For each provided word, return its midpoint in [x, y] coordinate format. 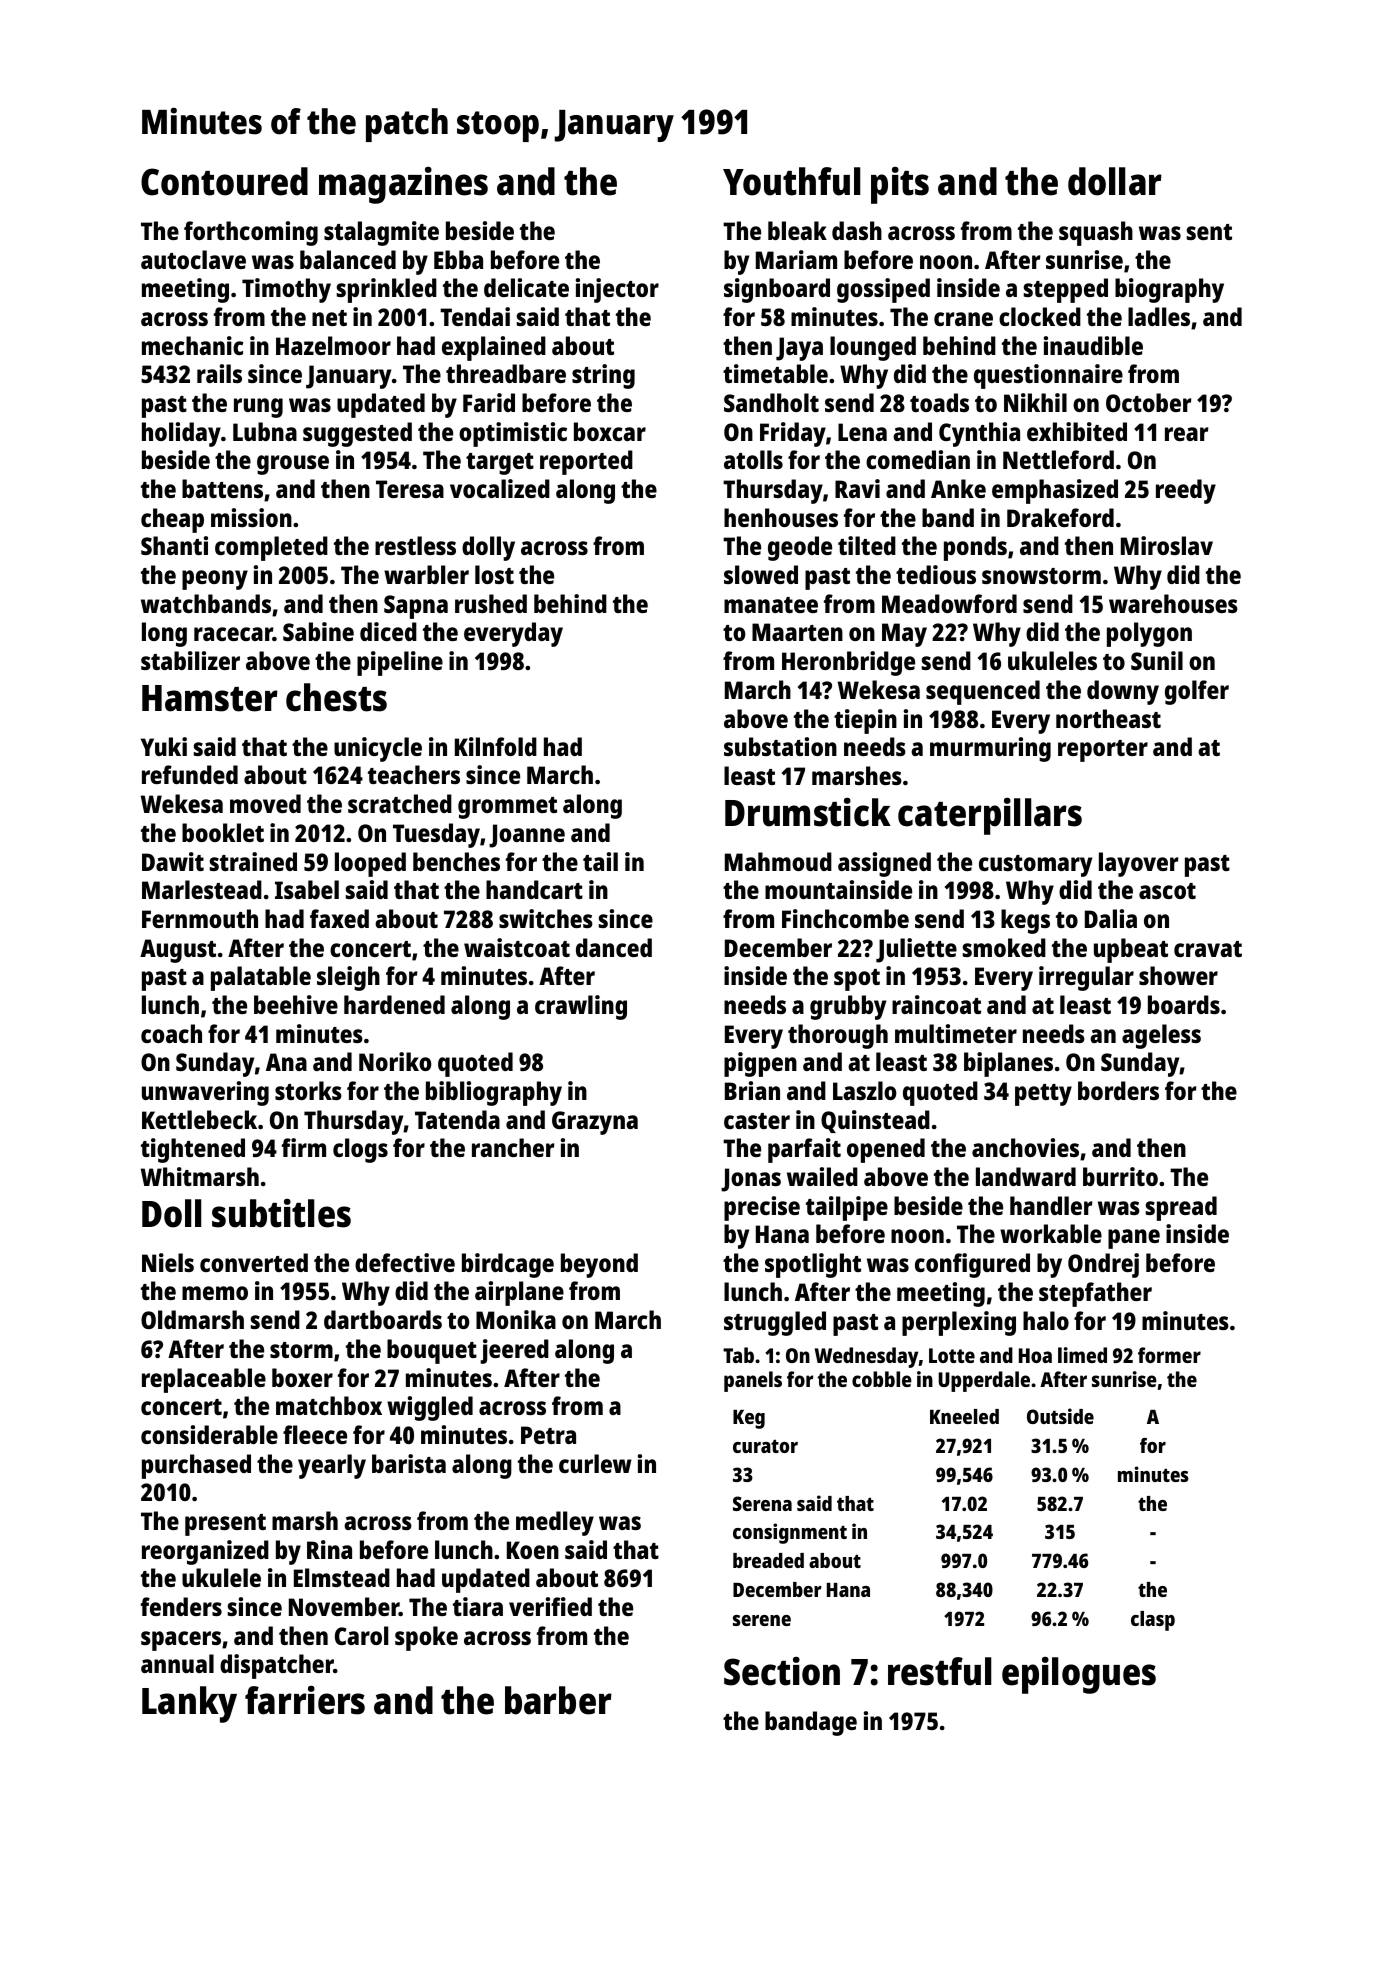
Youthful [791, 181]
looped [370, 864]
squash [1096, 233]
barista [409, 1463]
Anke [958, 488]
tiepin [865, 721]
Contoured [224, 181]
